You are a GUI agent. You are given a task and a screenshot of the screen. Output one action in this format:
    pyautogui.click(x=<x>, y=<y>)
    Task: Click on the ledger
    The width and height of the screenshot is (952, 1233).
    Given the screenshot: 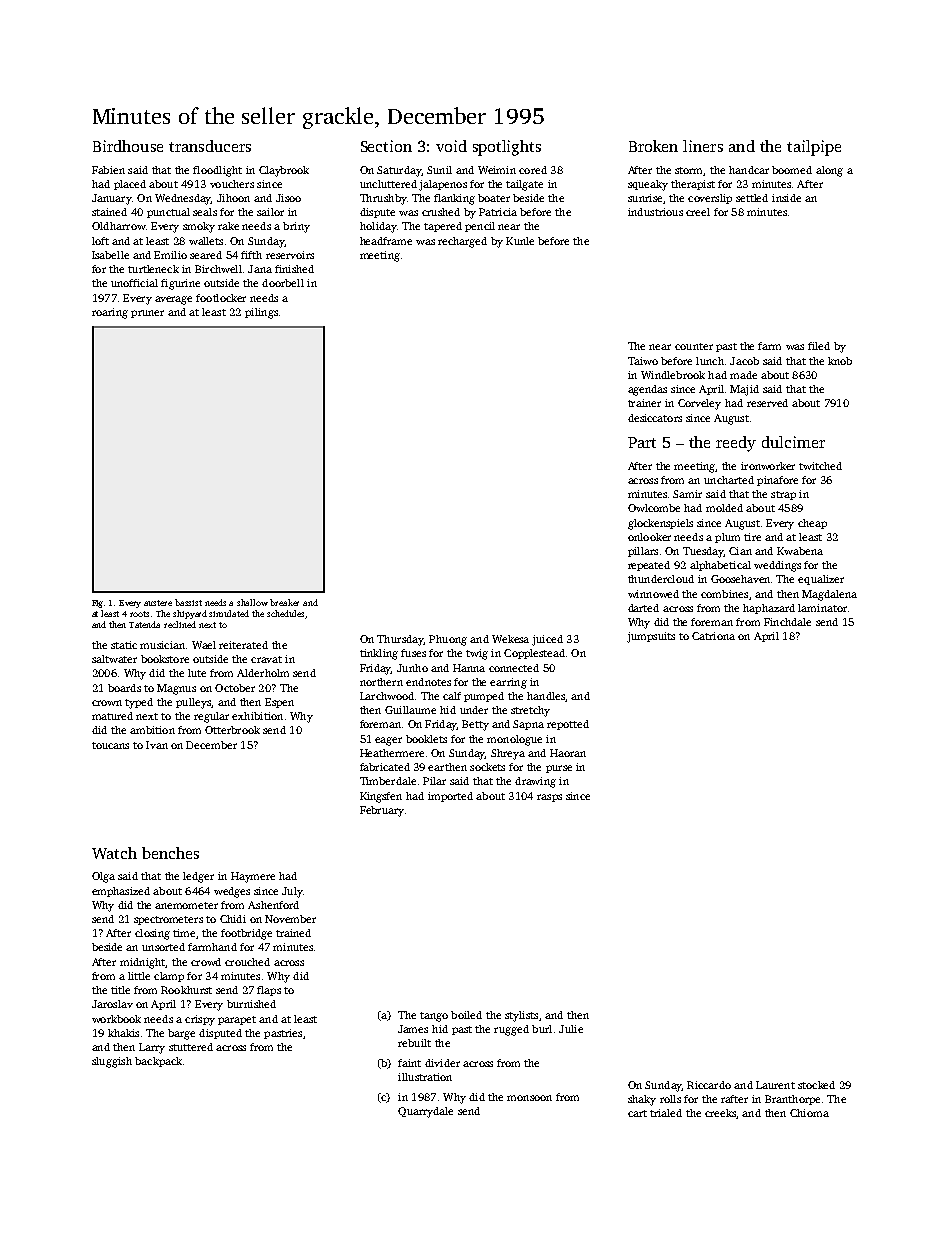 What is the action you would take?
    pyautogui.click(x=198, y=877)
